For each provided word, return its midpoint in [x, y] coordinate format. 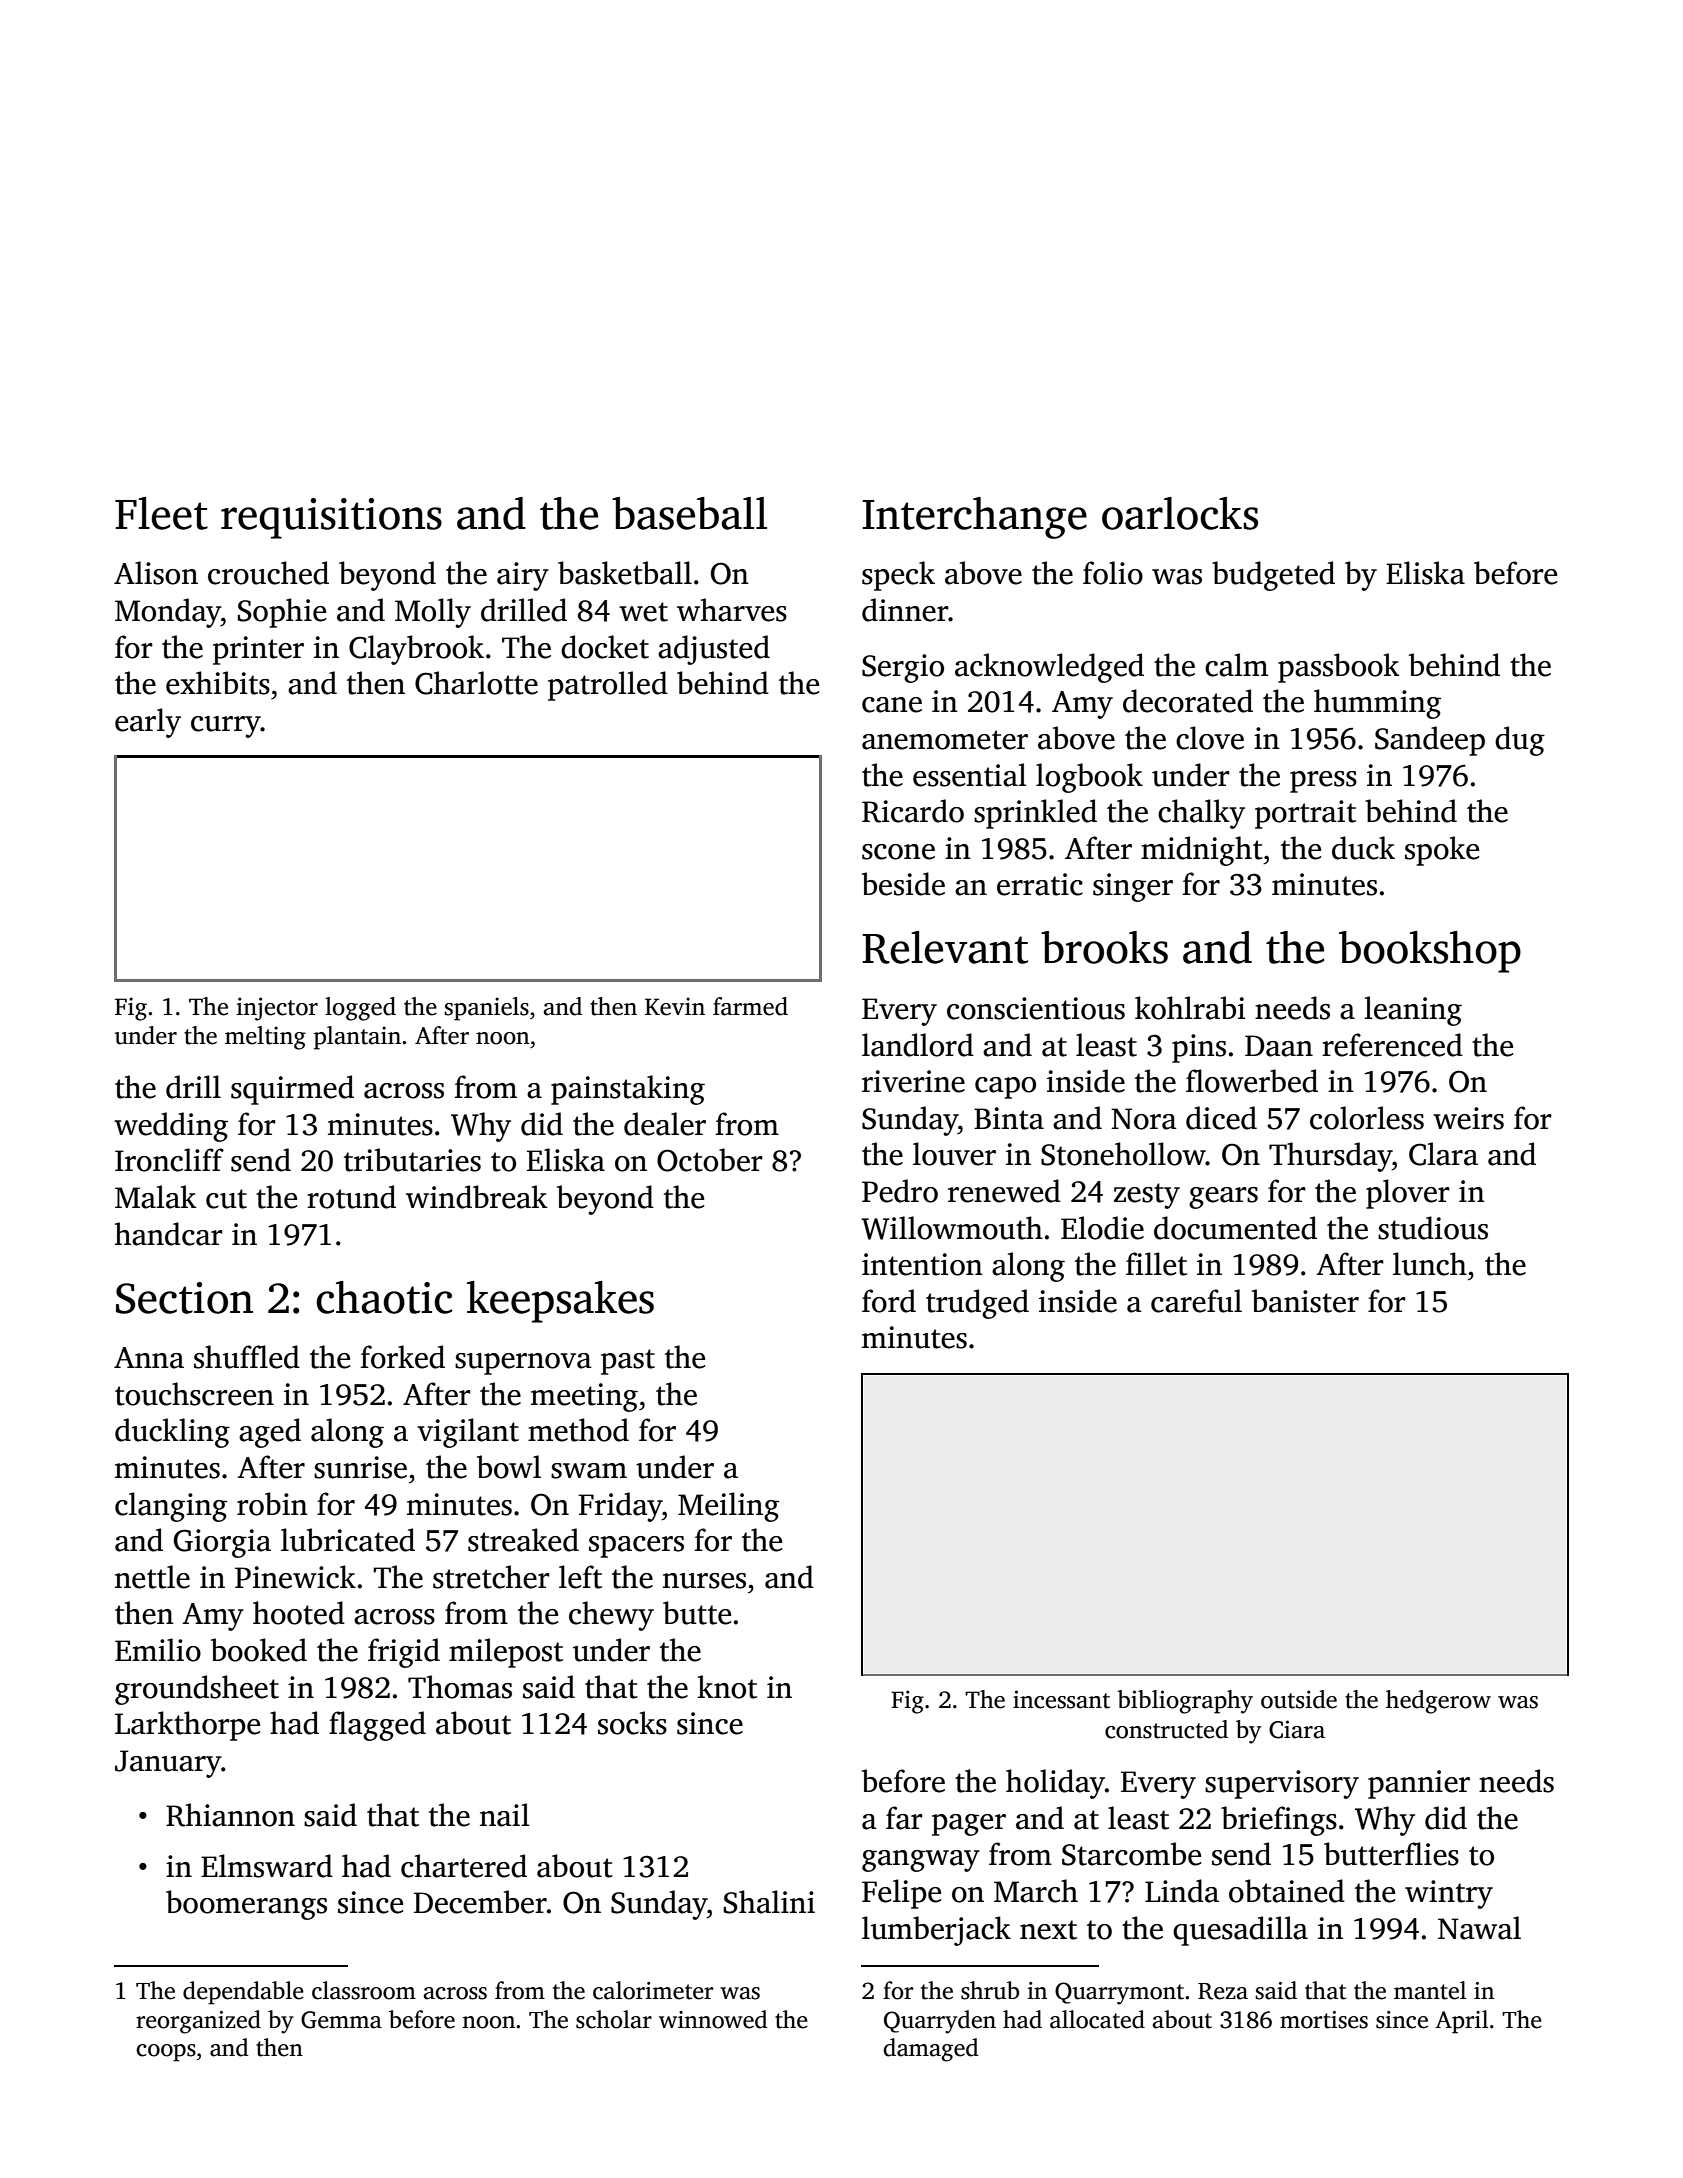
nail [505, 1815]
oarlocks [1180, 513]
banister [1305, 1301]
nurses [704, 1581]
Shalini [769, 1902]
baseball [689, 513]
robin [272, 1504]
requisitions [331, 518]
